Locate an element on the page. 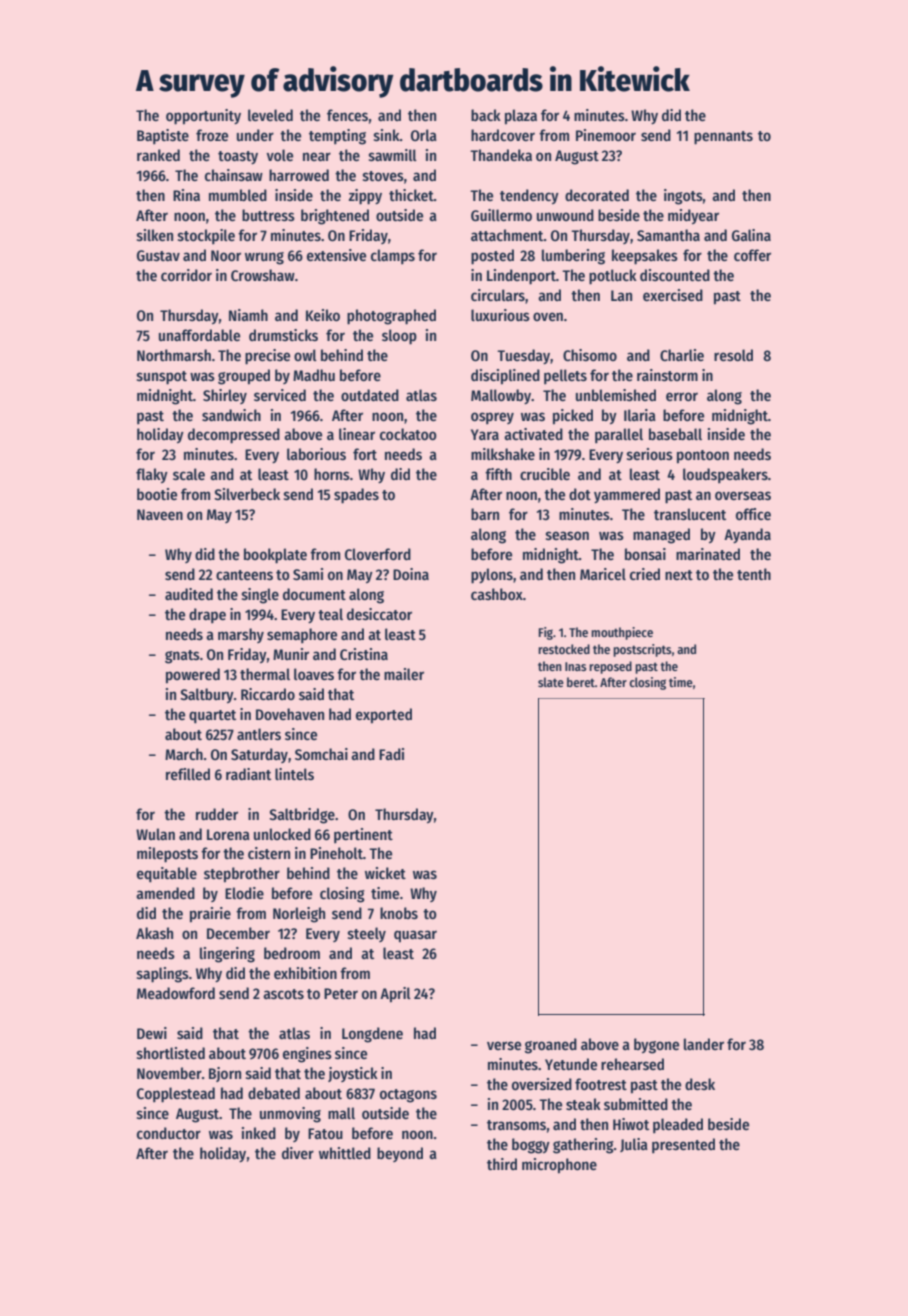 The width and height of the document is (908, 1316). conductor is located at coordinates (169, 1133).
